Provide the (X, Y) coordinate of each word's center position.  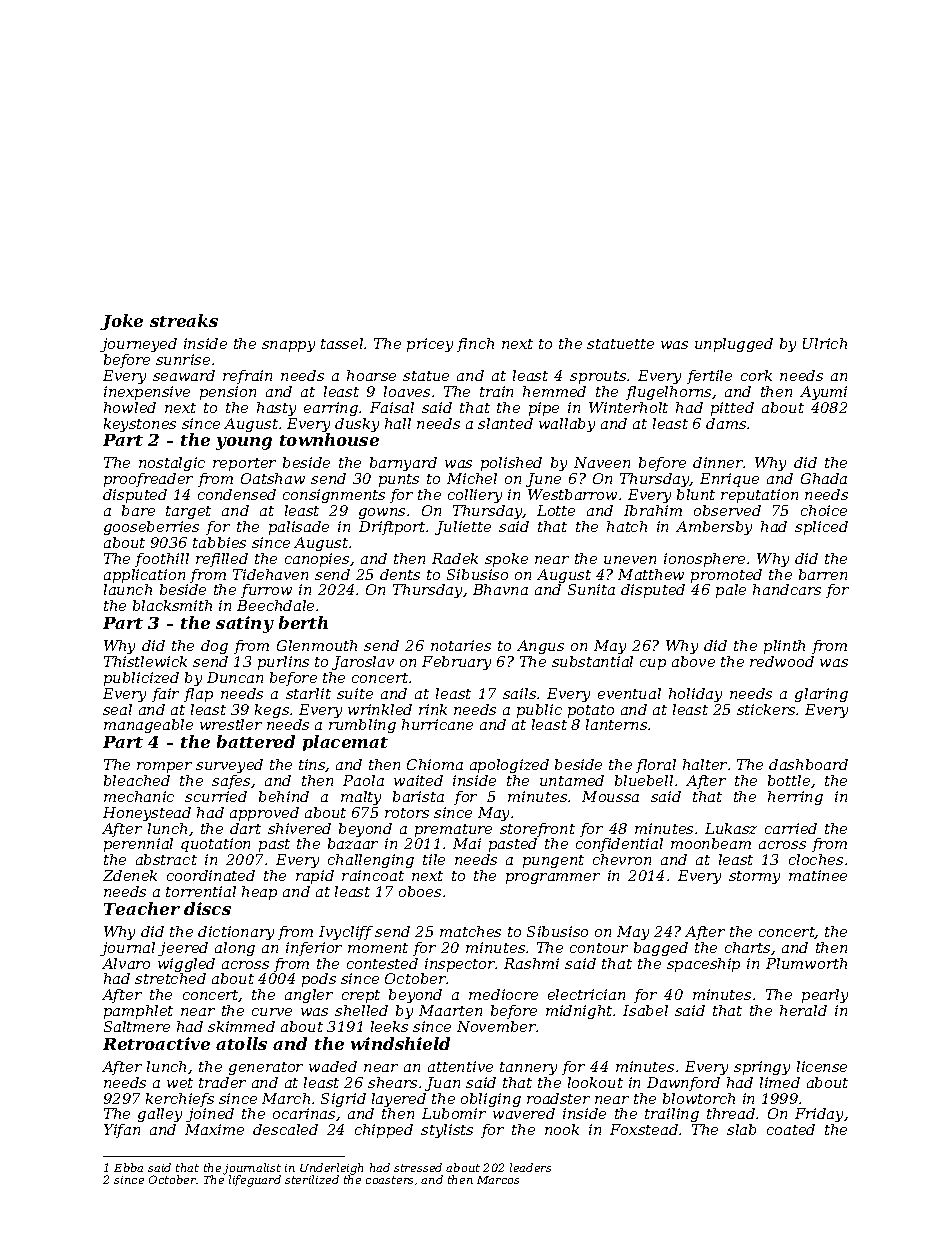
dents (400, 574)
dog (214, 647)
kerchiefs (180, 1100)
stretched (170, 978)
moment (378, 948)
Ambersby (714, 528)
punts (399, 480)
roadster (558, 1098)
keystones (140, 425)
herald (803, 1010)
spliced (821, 528)
